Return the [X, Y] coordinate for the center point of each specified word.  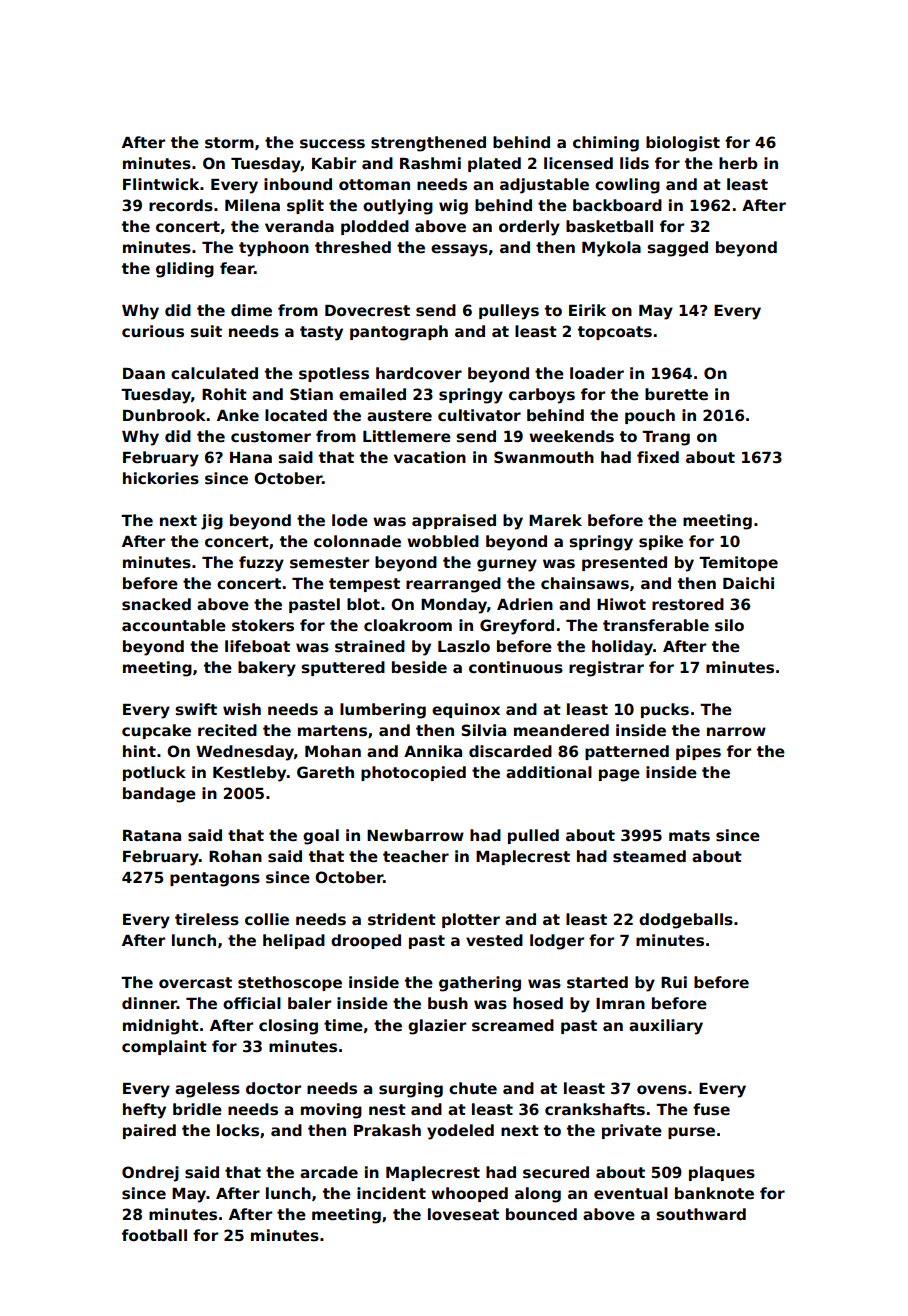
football [154, 1235]
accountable [174, 625]
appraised [454, 521]
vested [494, 940]
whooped [469, 1194]
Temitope [738, 563]
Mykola [611, 249]
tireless [207, 919]
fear [237, 268]
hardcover [419, 373]
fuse [711, 1109]
